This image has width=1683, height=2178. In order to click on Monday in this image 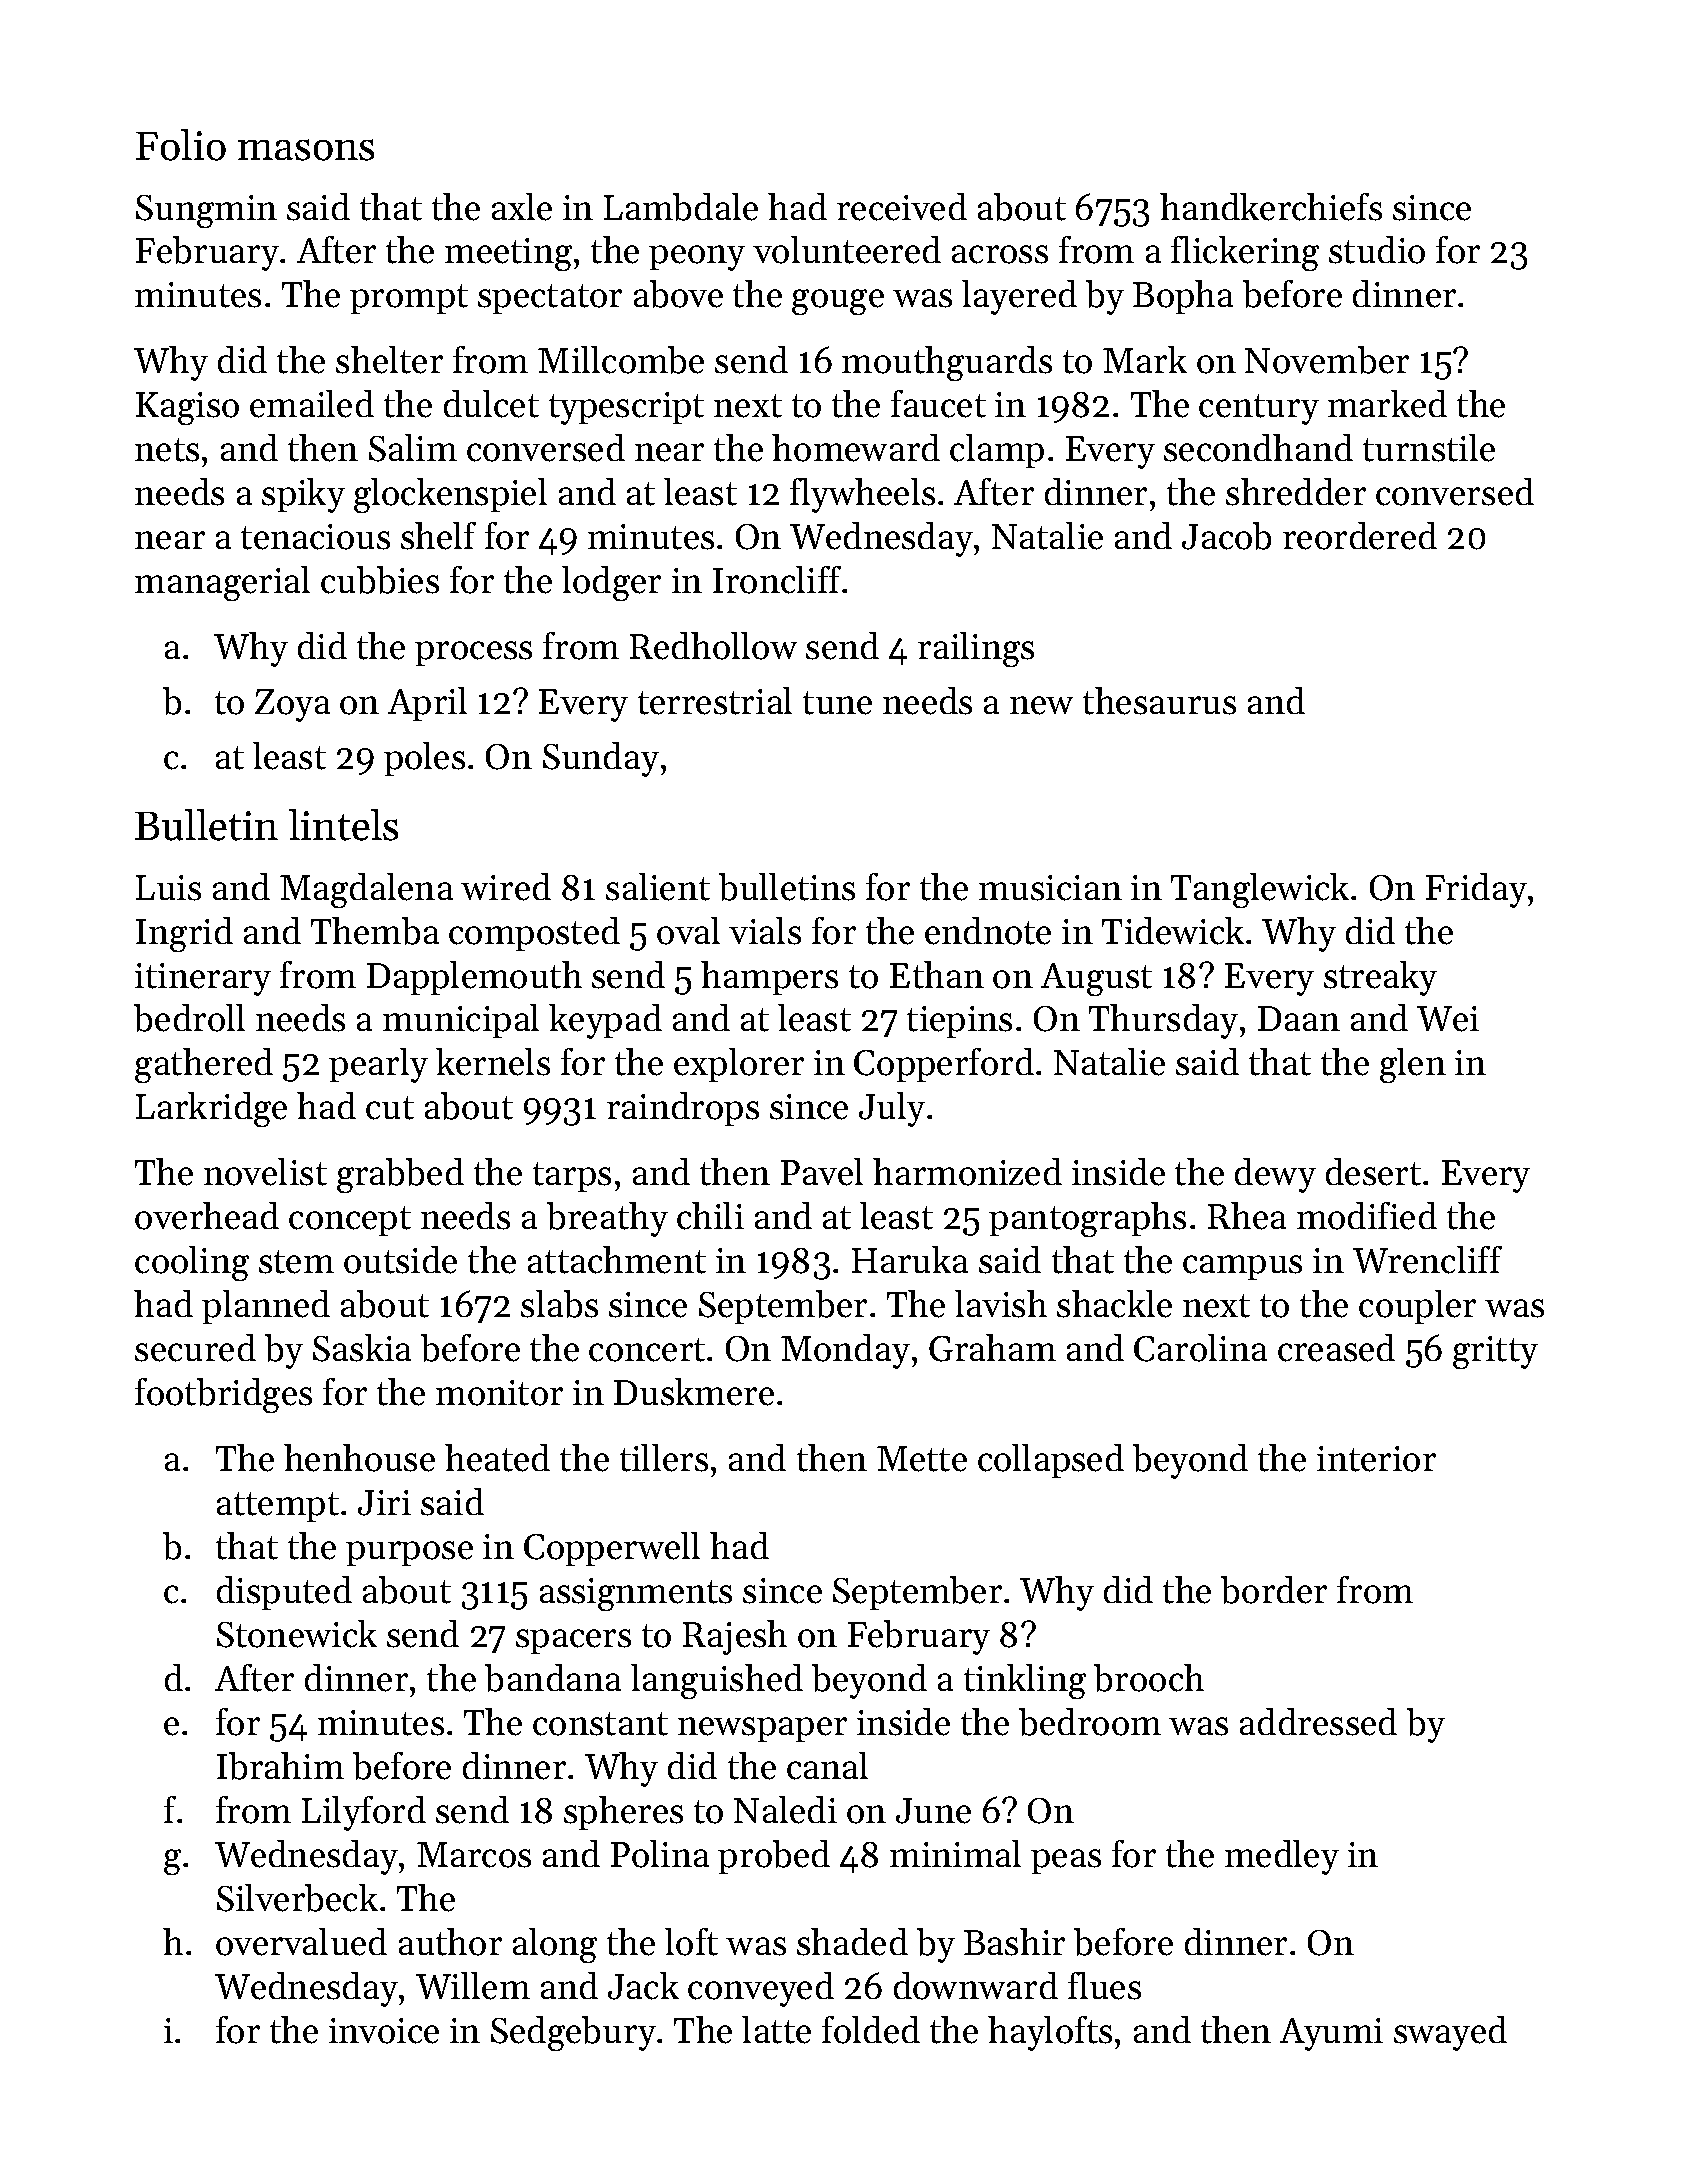, I will do `click(845, 1351)`.
